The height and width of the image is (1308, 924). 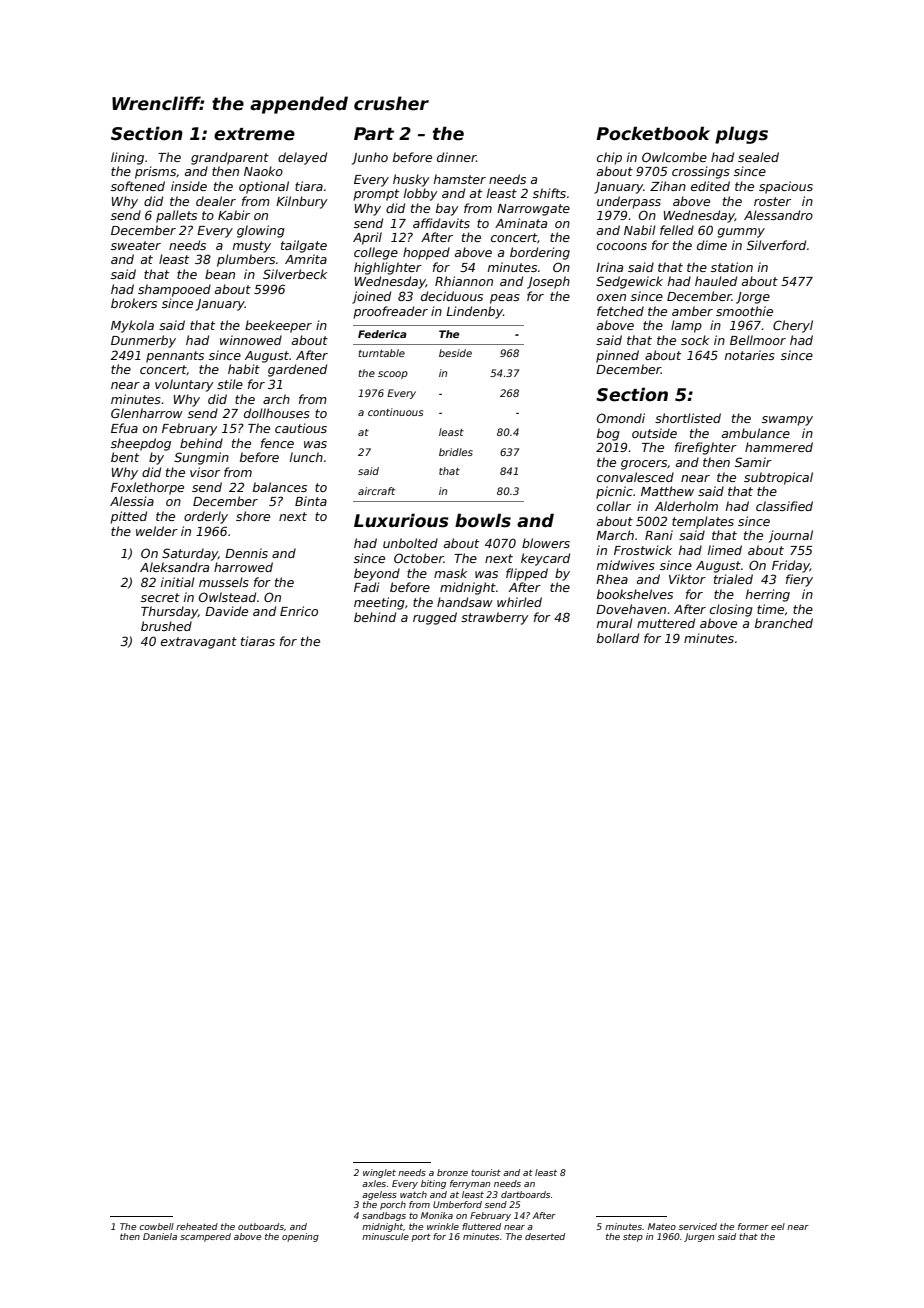 What do you see at coordinates (706, 448) in the image?
I see `firefighter` at bounding box center [706, 448].
